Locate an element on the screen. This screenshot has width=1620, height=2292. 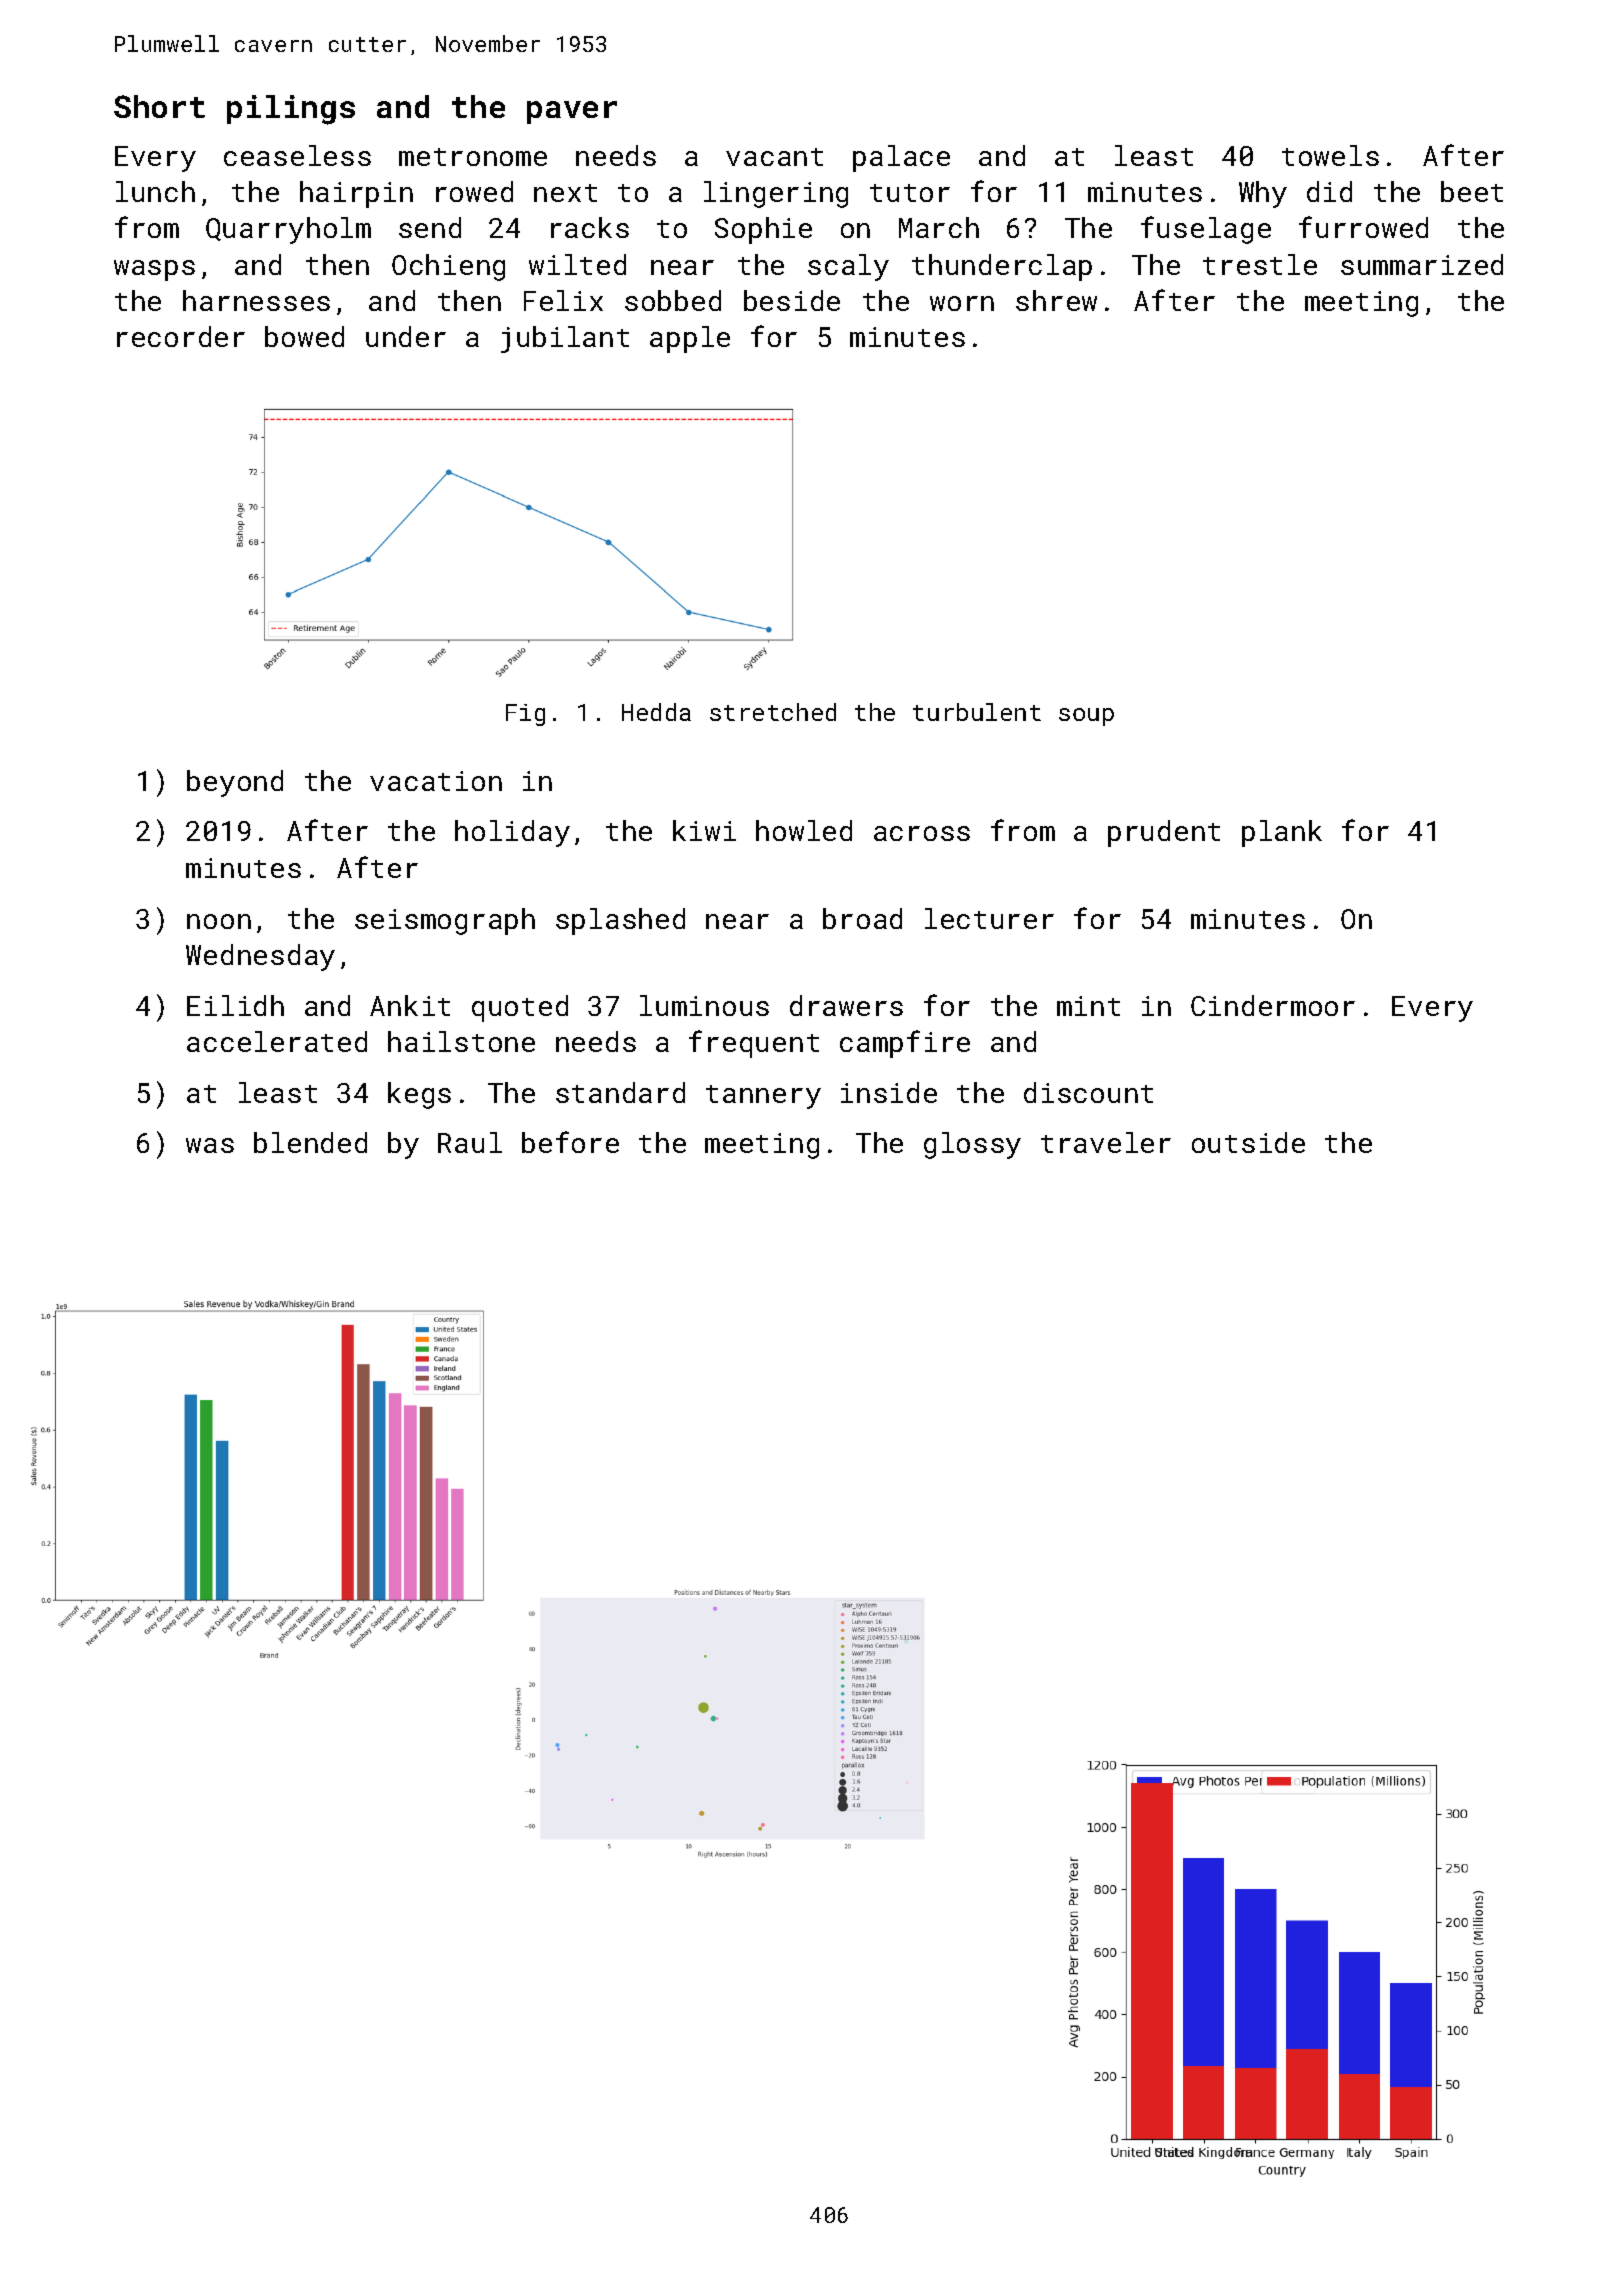
luminous is located at coordinates (704, 1005).
